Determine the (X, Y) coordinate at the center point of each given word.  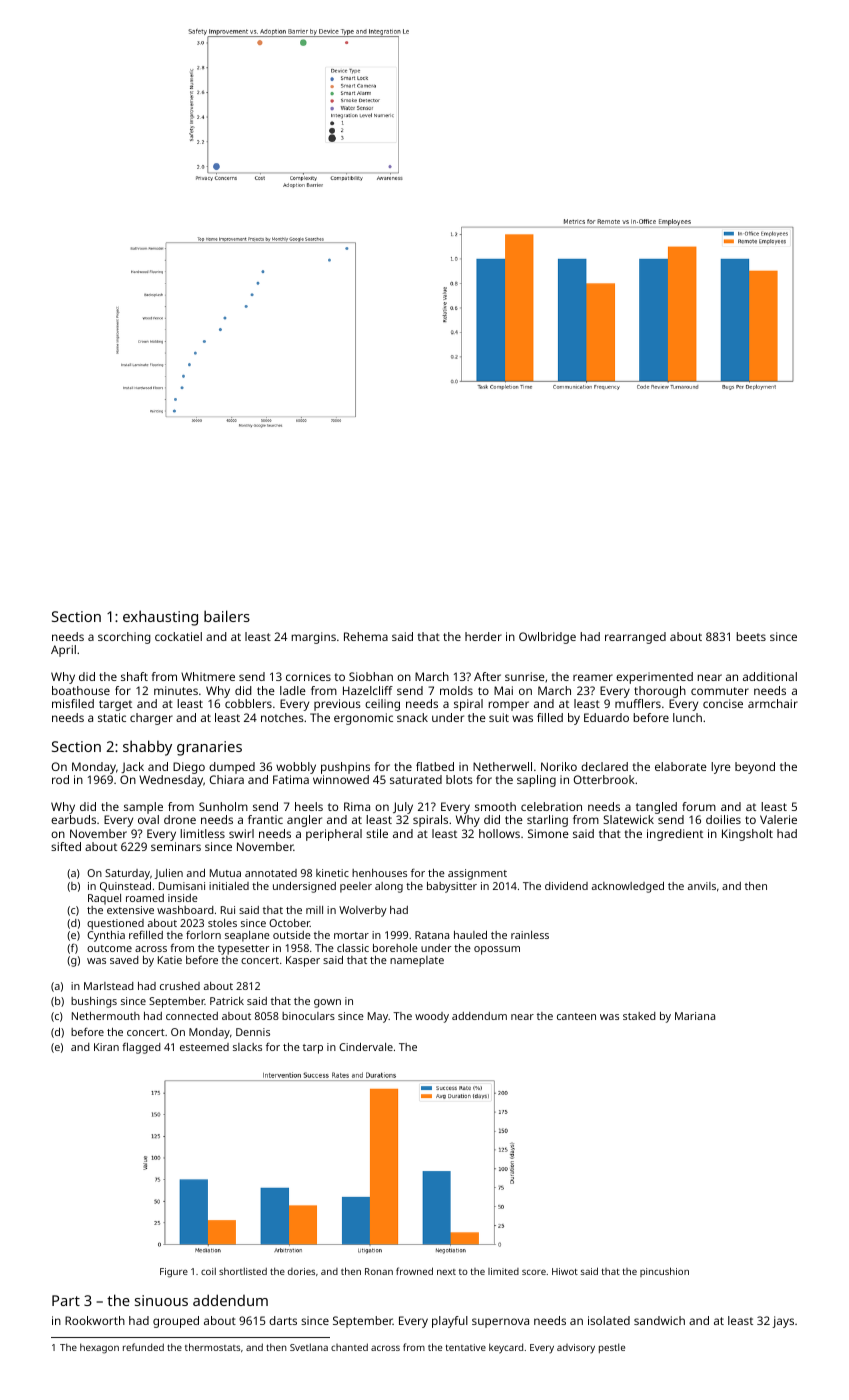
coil (208, 1271)
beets (751, 636)
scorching (124, 638)
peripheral (334, 835)
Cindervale (366, 1047)
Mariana (695, 1016)
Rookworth (95, 1320)
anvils (702, 886)
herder (483, 636)
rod (60, 779)
